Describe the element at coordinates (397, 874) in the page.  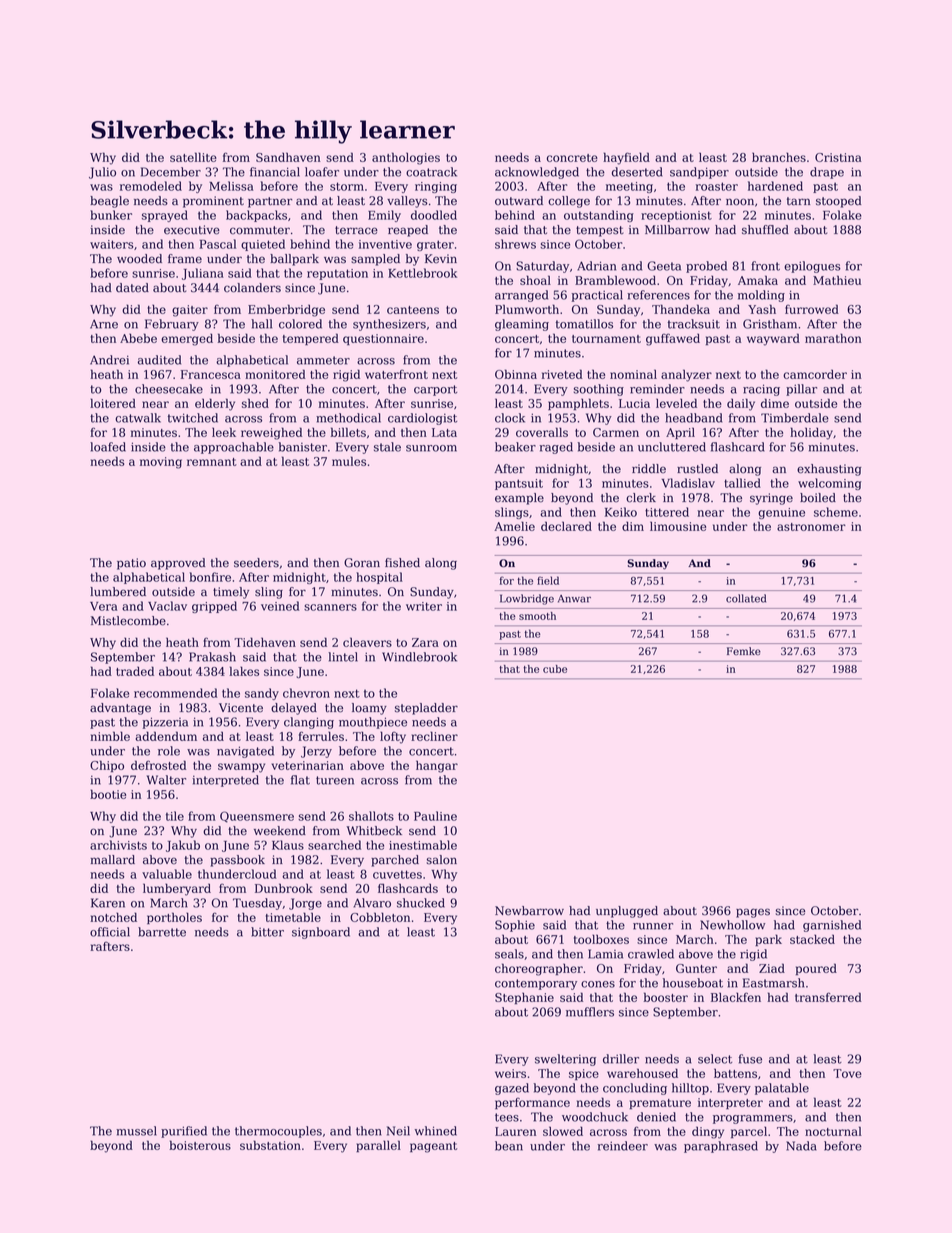
I see `cuvettes` at that location.
